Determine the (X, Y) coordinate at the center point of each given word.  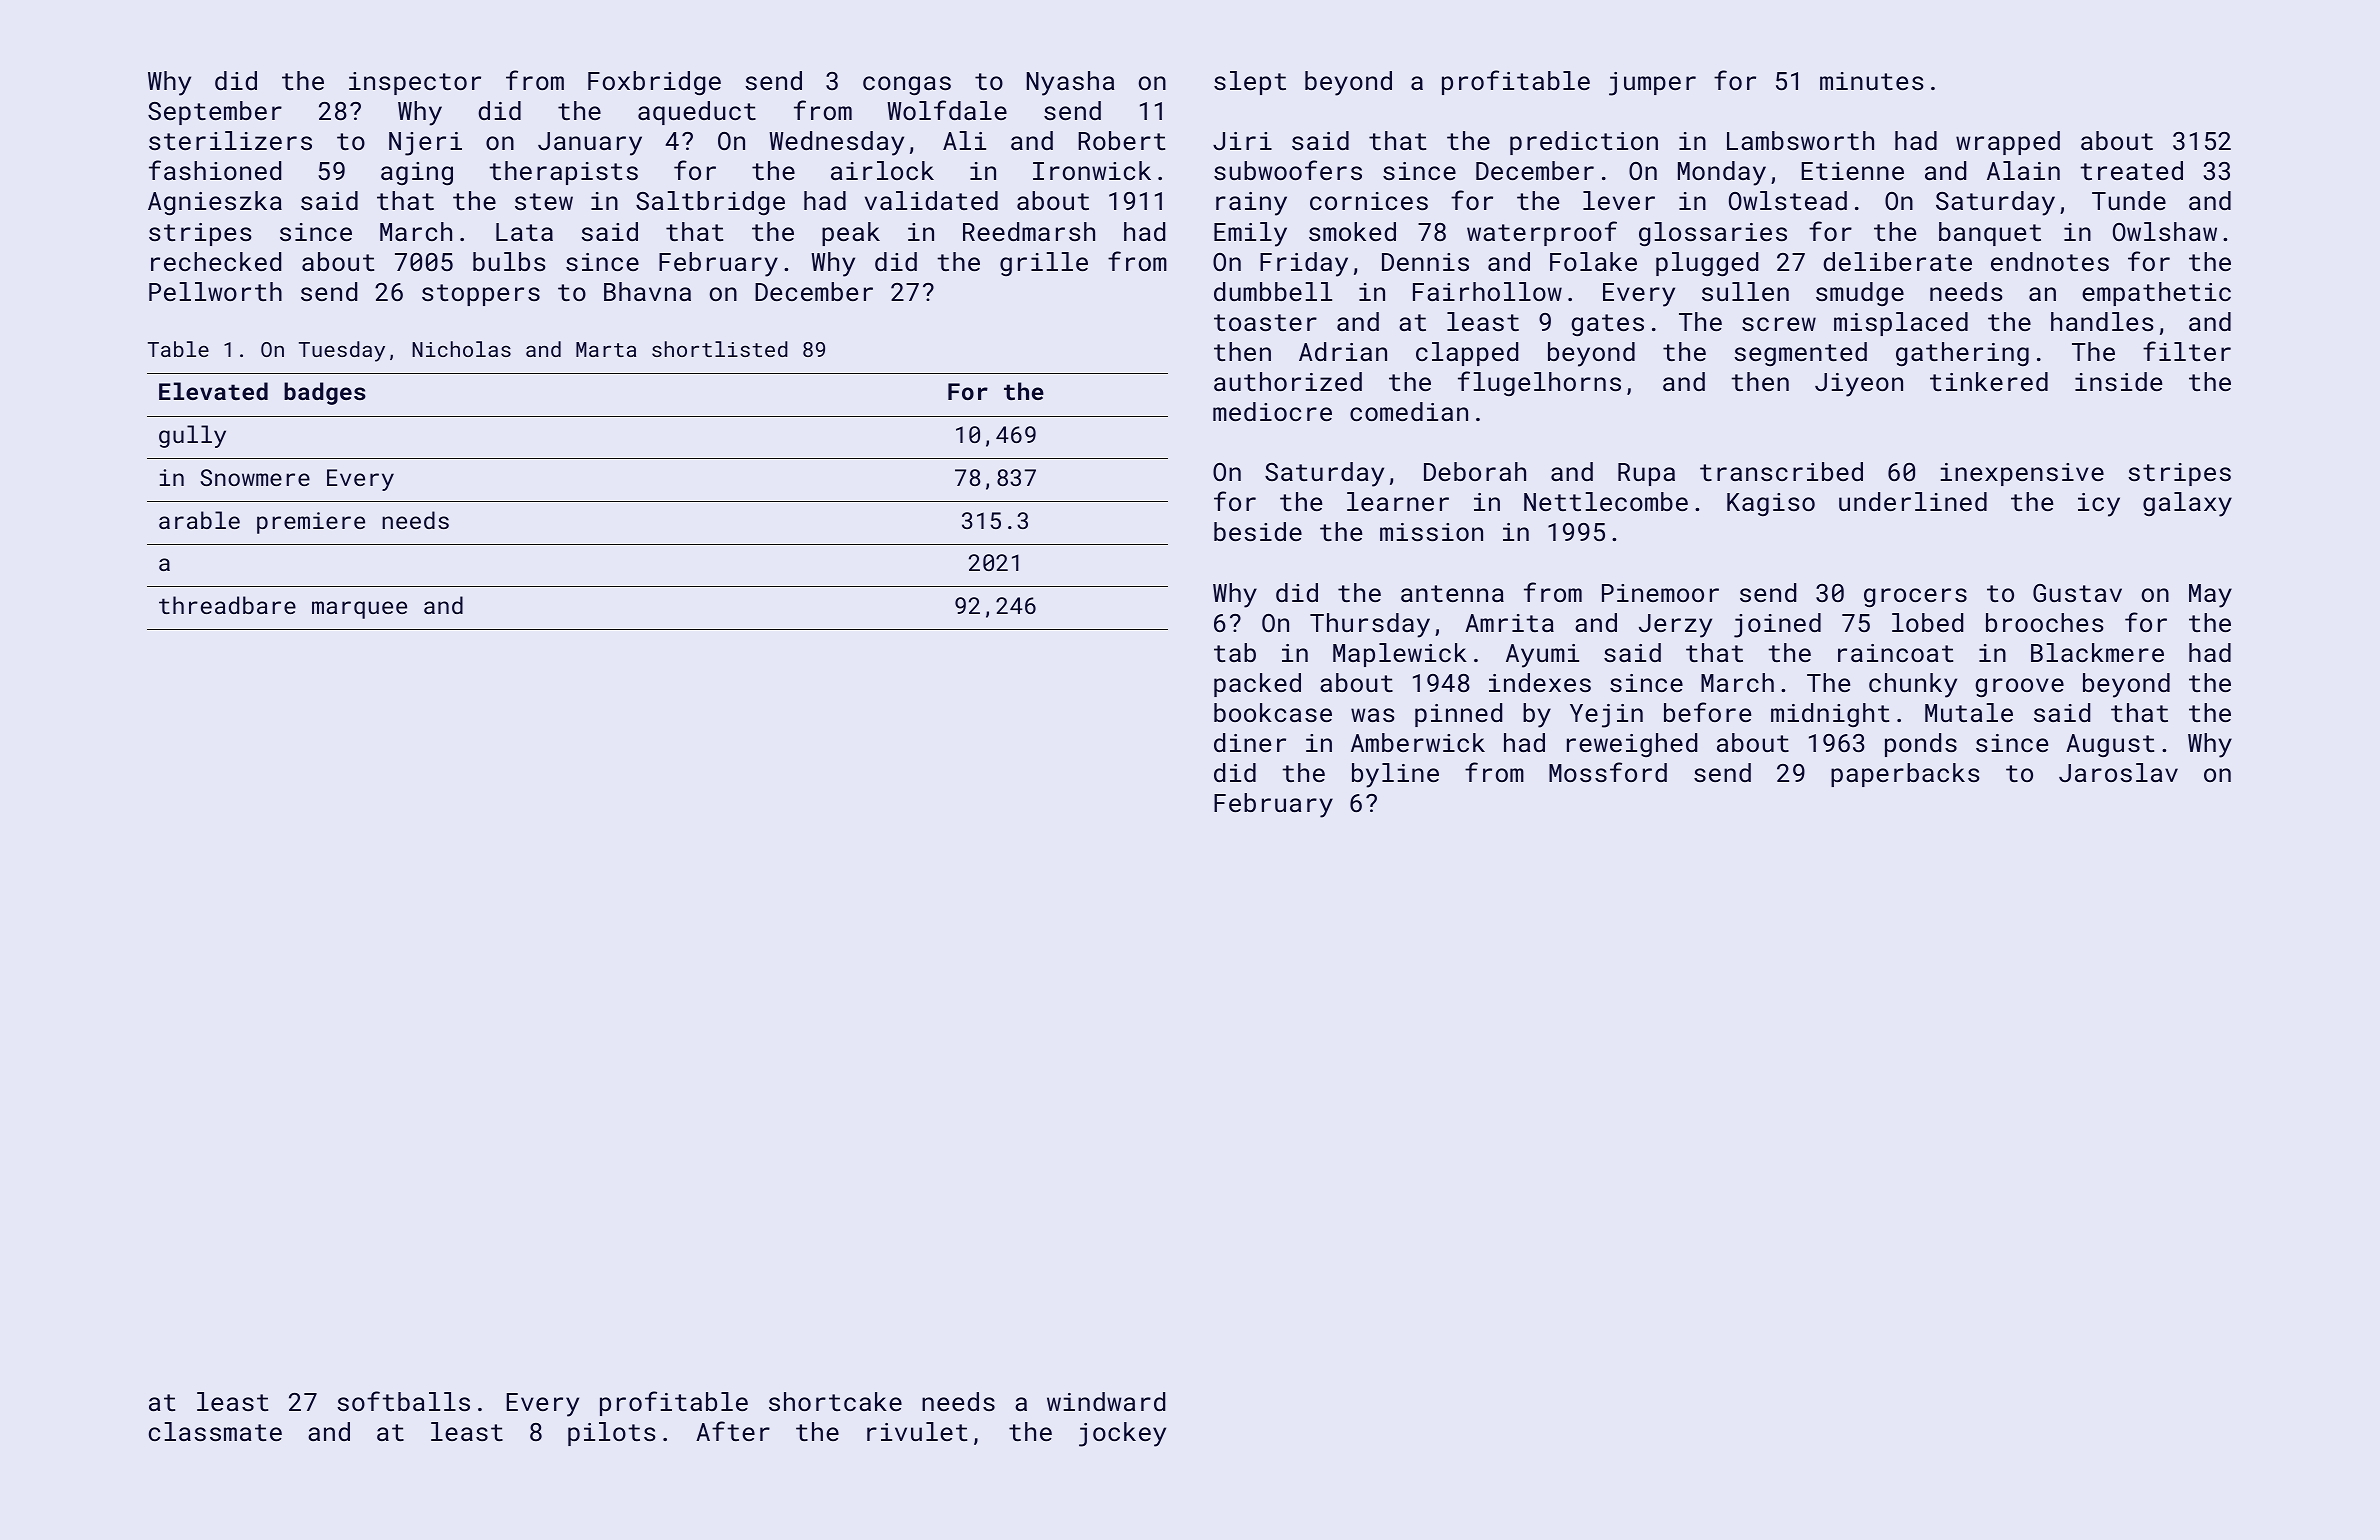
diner (1250, 742)
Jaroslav (2118, 772)
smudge (1860, 294)
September (215, 113)
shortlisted (720, 349)
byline (1395, 775)
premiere (311, 523)
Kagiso (1771, 504)
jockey (1122, 1434)
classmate (215, 1431)
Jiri (1242, 141)
